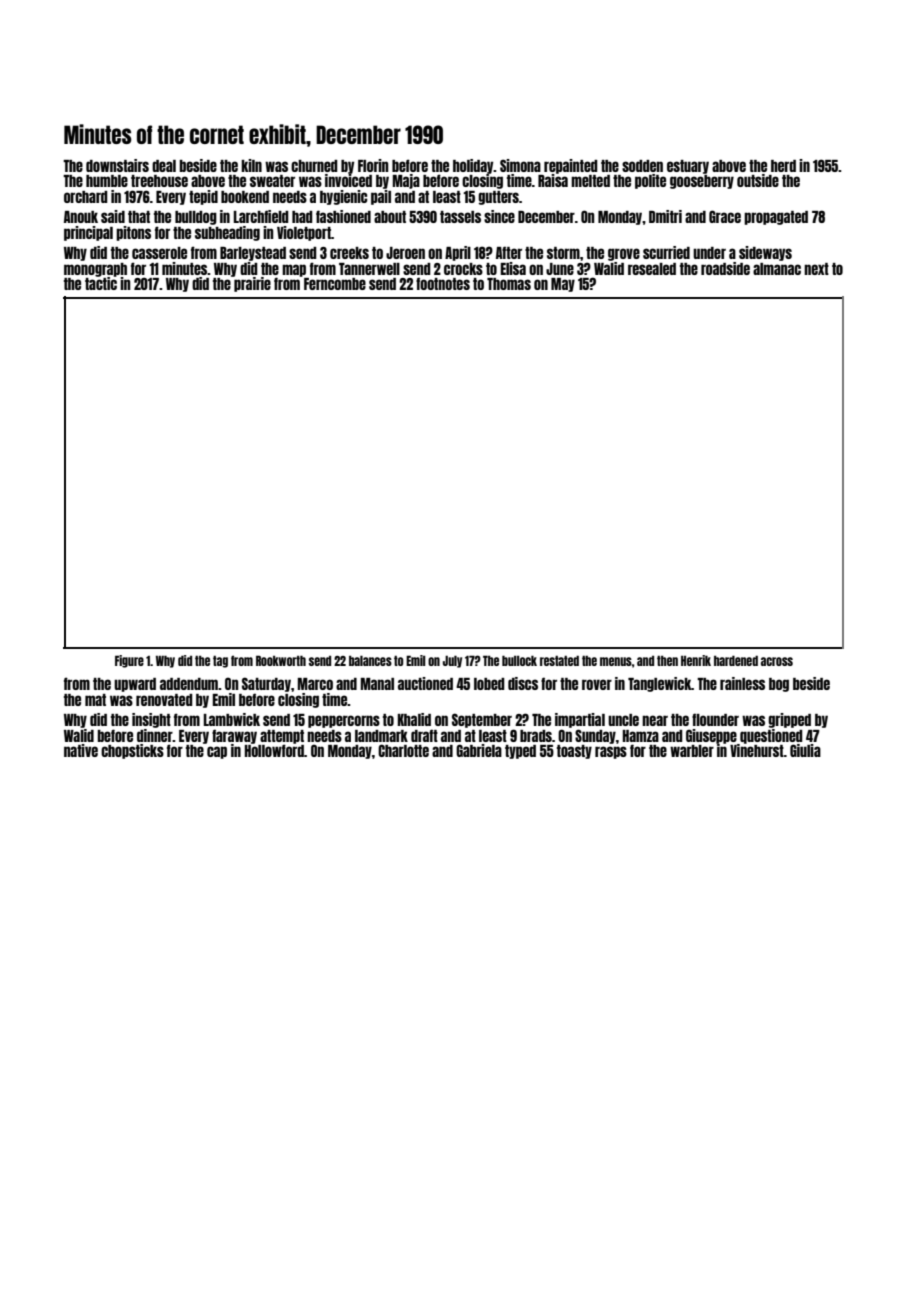  Describe the element at coordinates (129, 661) in the page. I see `Figure` at that location.
